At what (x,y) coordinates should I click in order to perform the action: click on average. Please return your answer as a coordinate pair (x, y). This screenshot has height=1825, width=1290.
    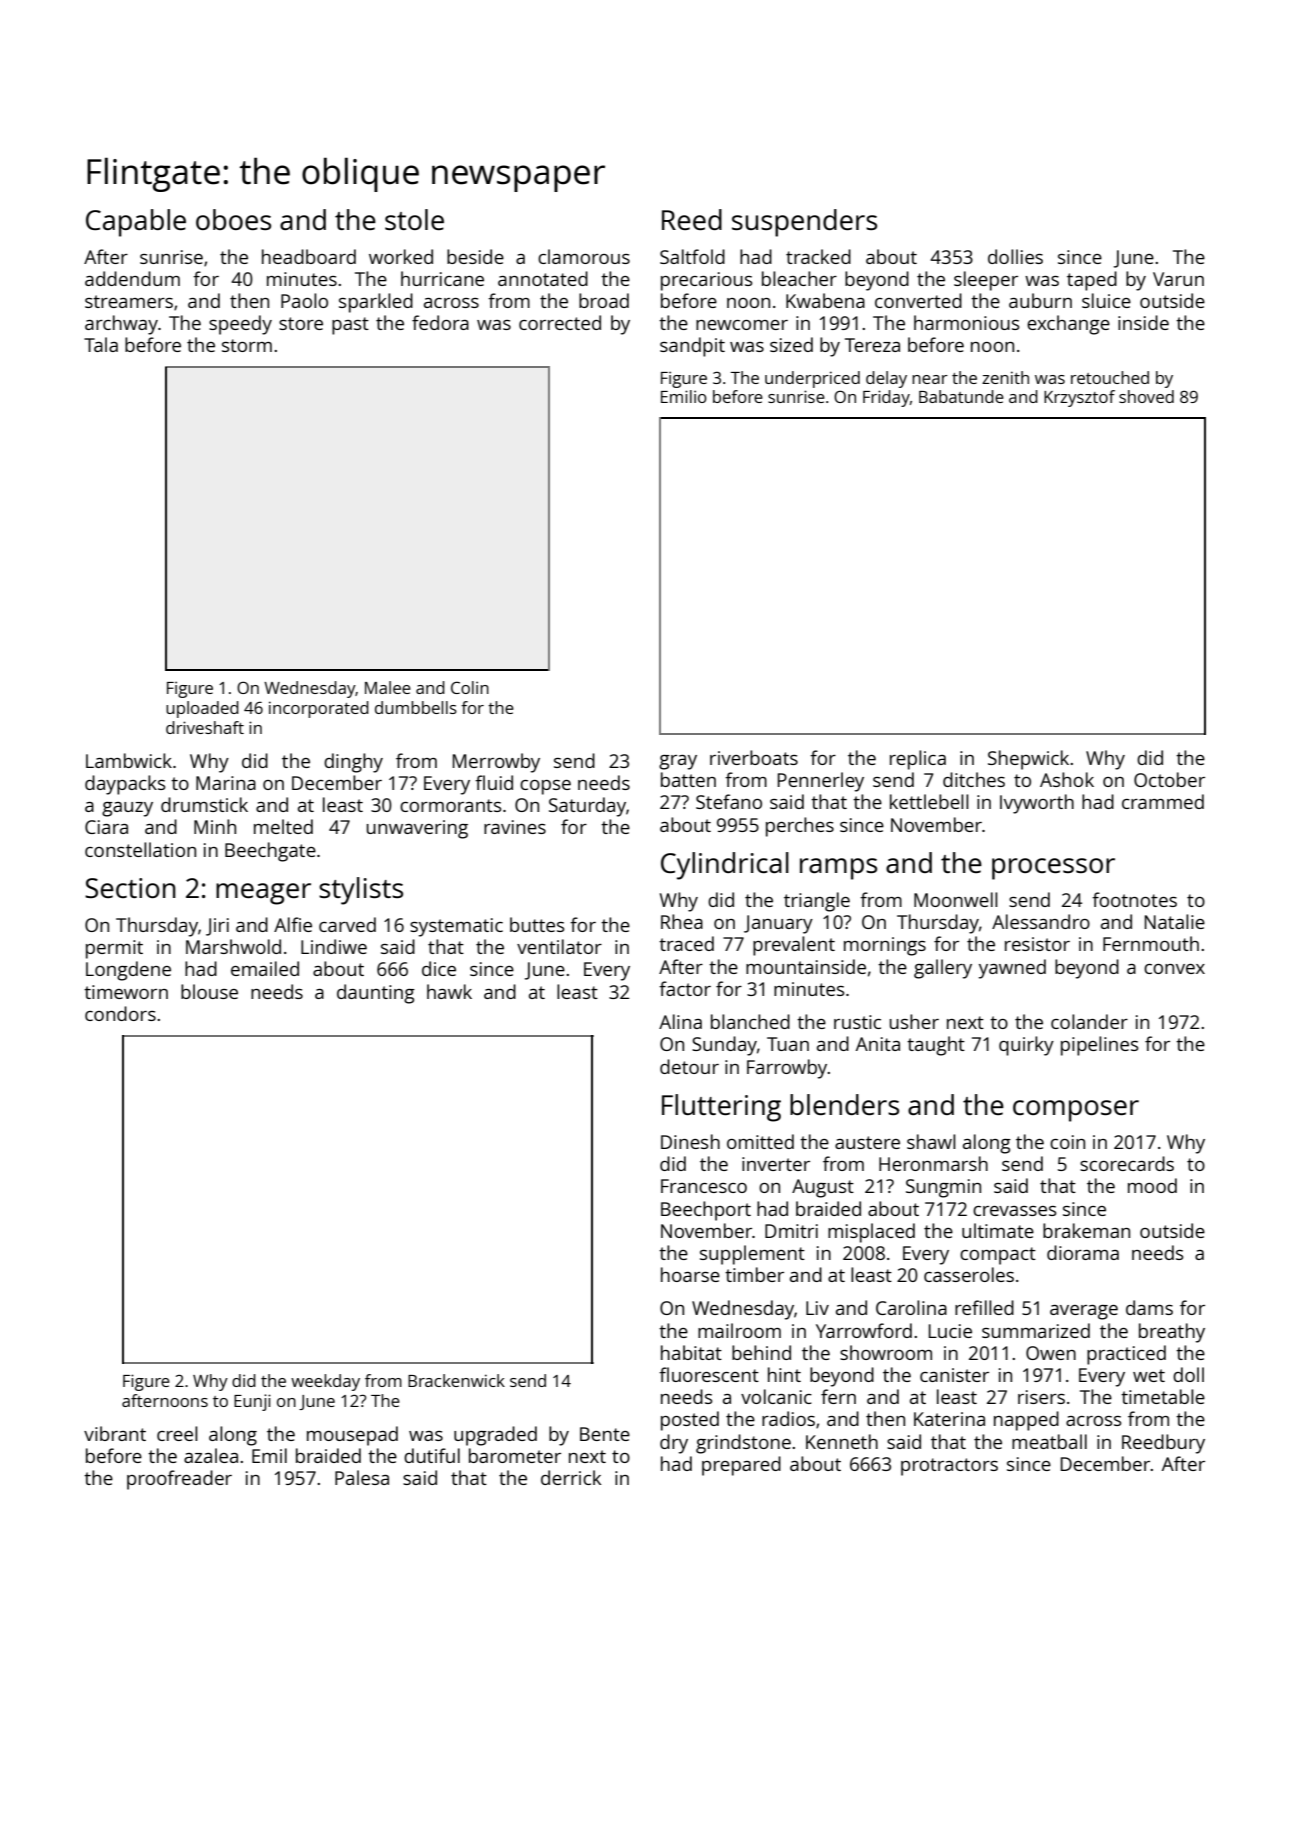
    Looking at the image, I should click on (1084, 1312).
